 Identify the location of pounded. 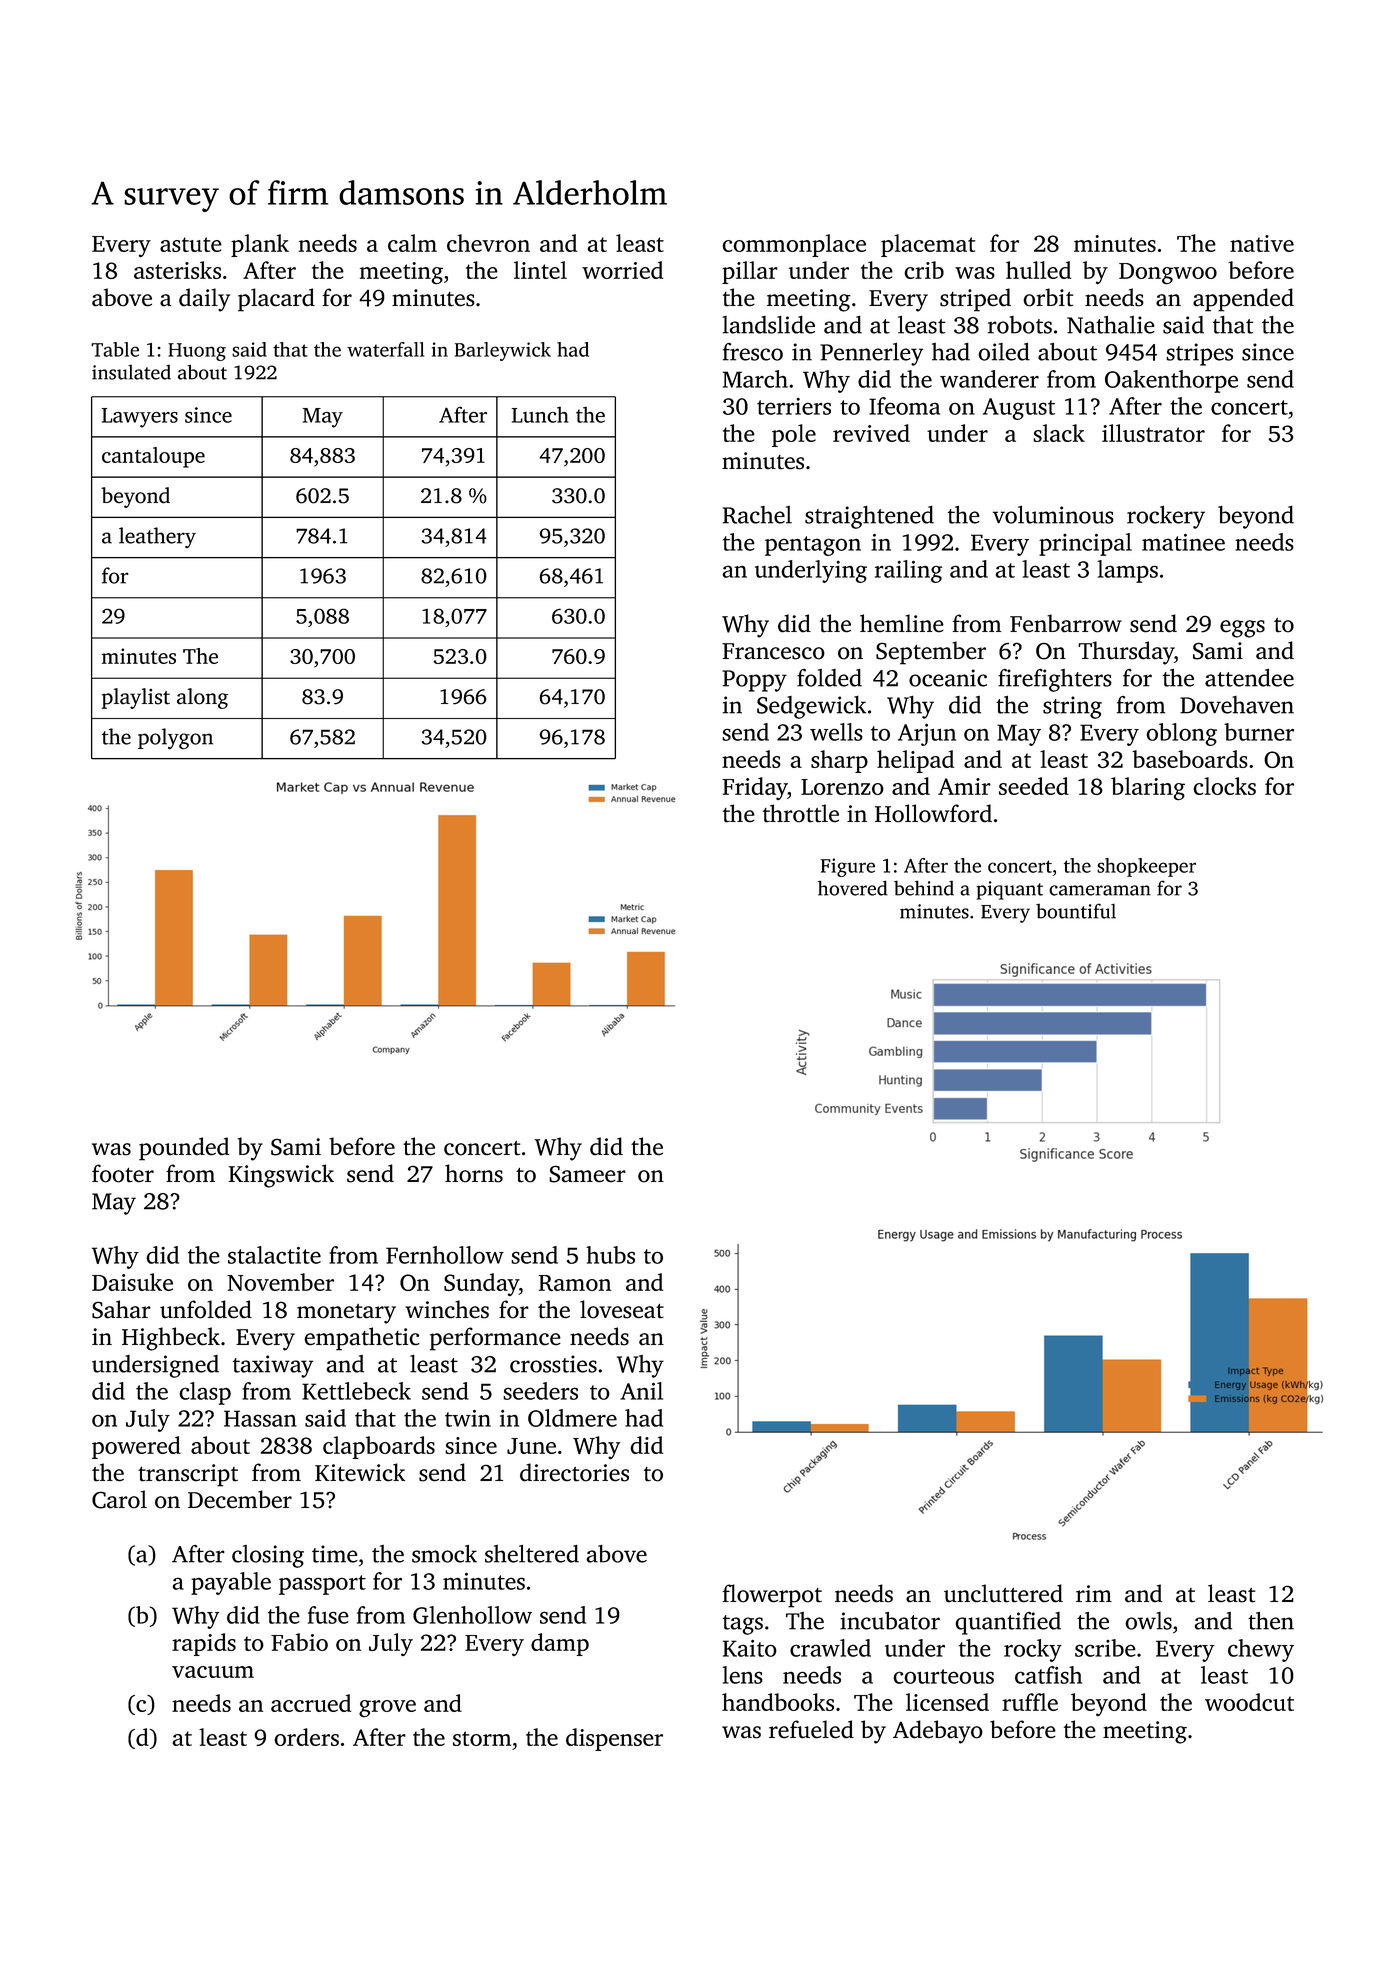
(184, 1149).
